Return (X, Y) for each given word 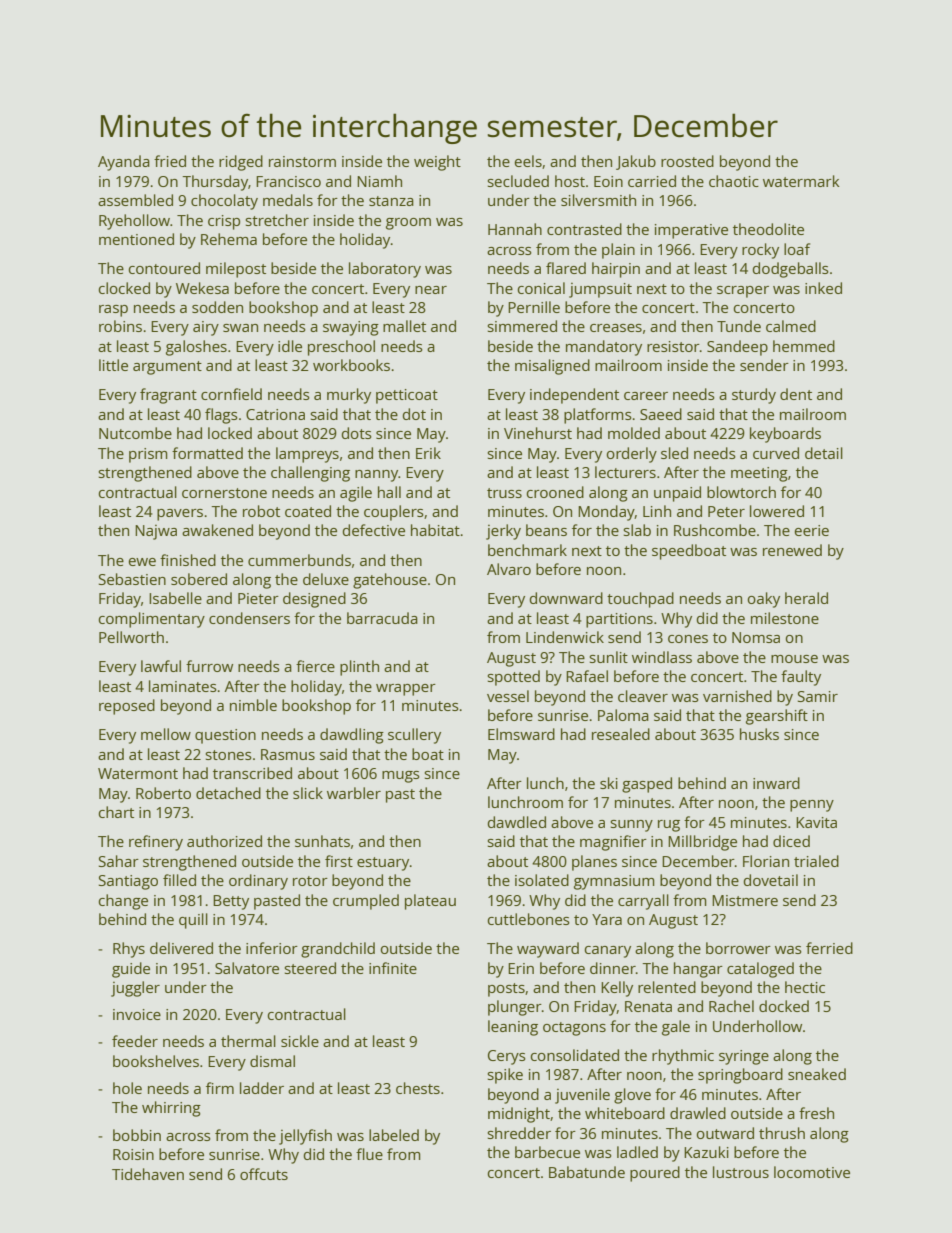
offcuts (264, 1174)
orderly (632, 455)
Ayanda (124, 163)
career (646, 396)
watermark (801, 181)
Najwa (156, 532)
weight (437, 163)
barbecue (547, 1152)
